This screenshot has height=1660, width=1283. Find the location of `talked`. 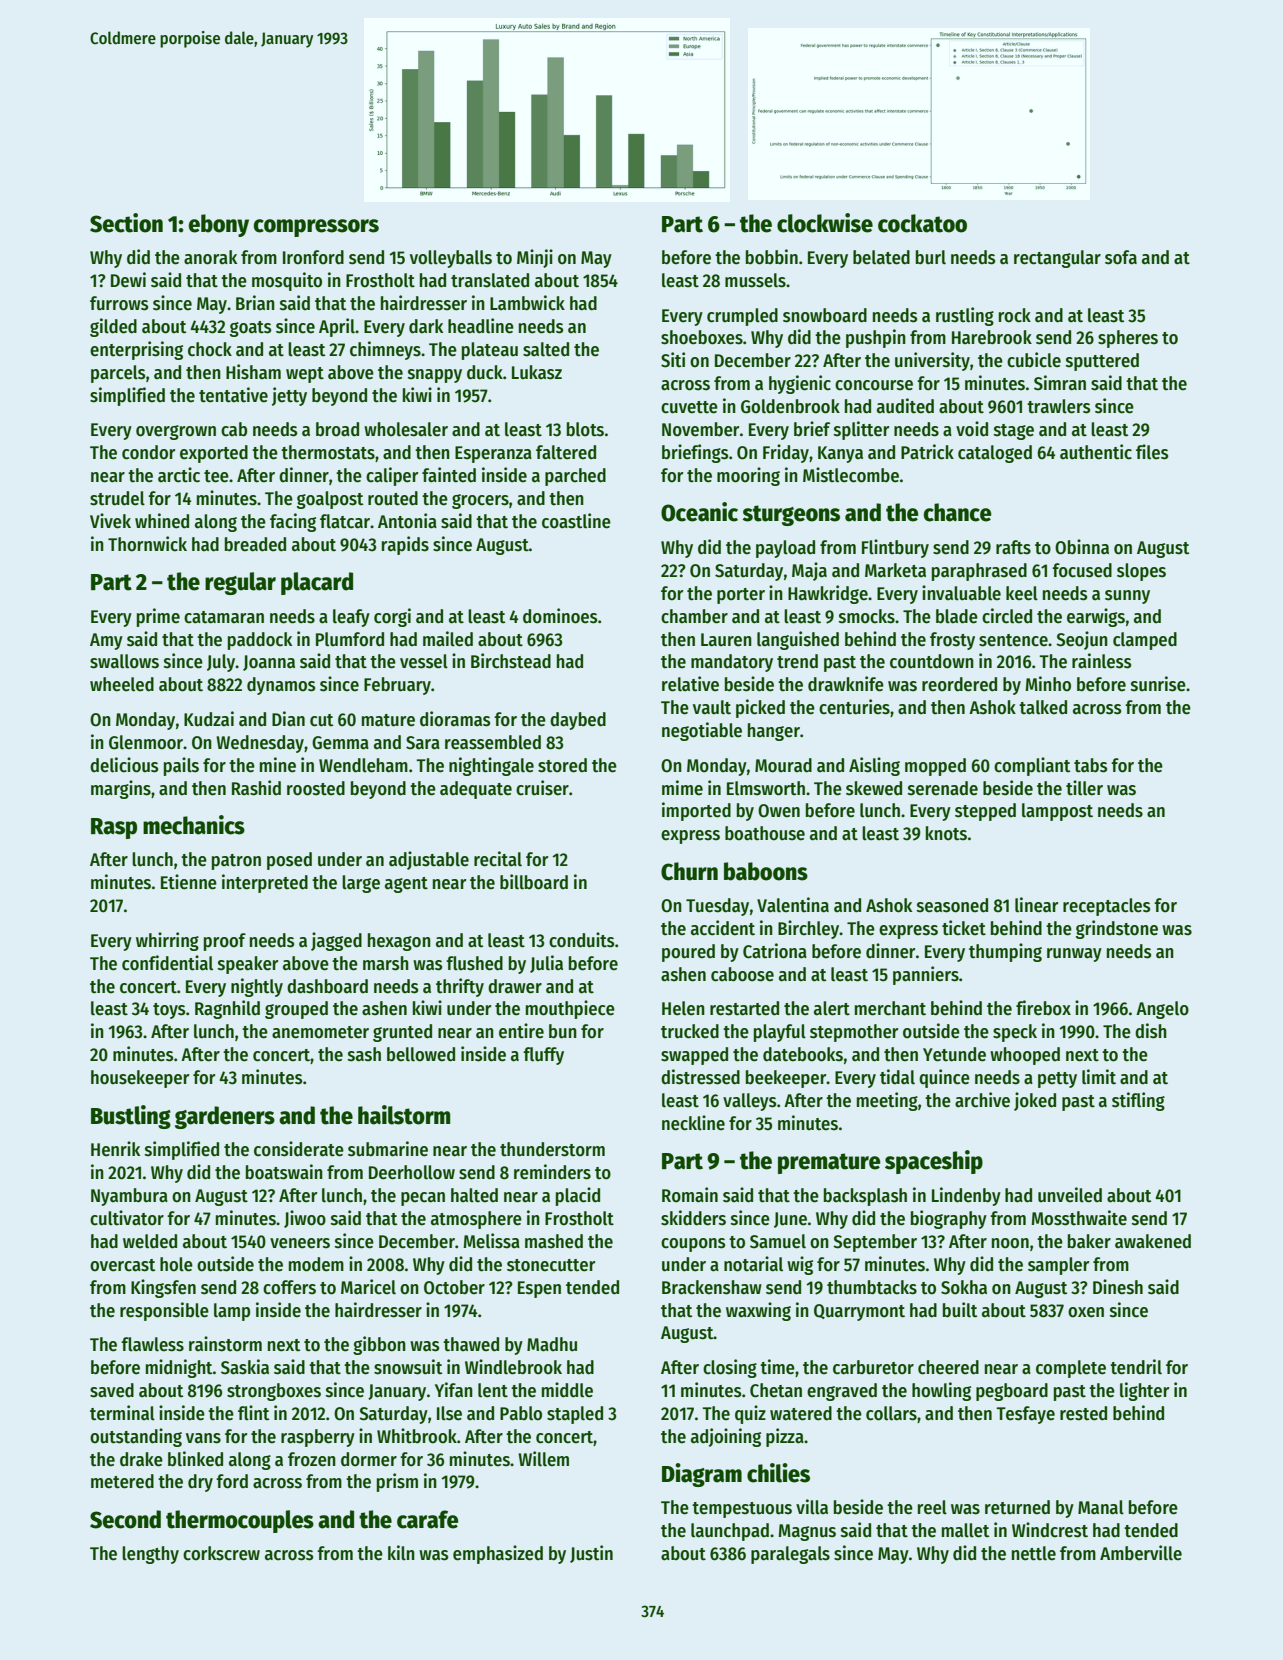

talked is located at coordinates (1043, 707).
